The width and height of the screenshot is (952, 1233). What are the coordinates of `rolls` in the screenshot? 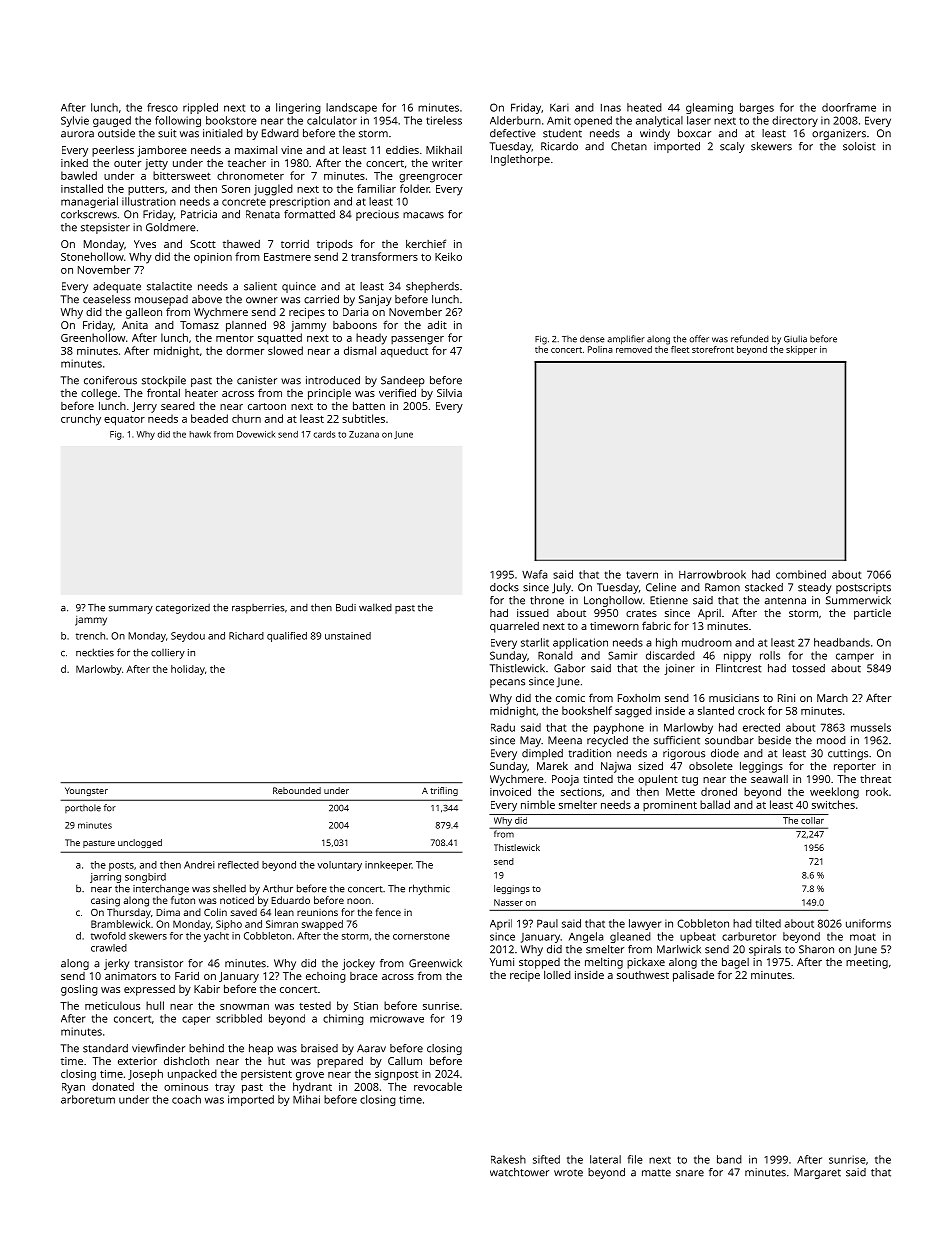 It's located at (770, 655).
